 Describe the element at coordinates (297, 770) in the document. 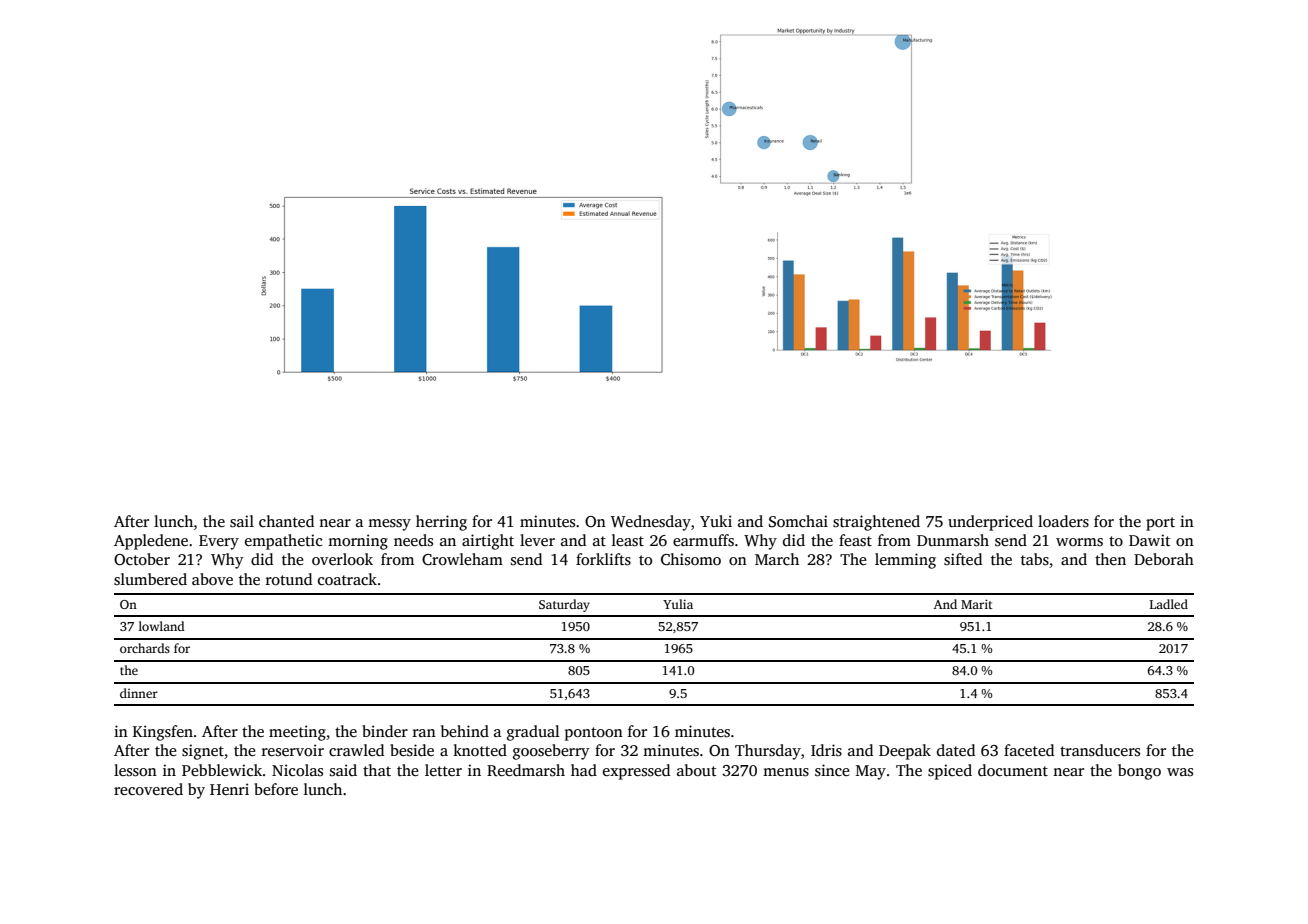

I see `Nicolas` at that location.
